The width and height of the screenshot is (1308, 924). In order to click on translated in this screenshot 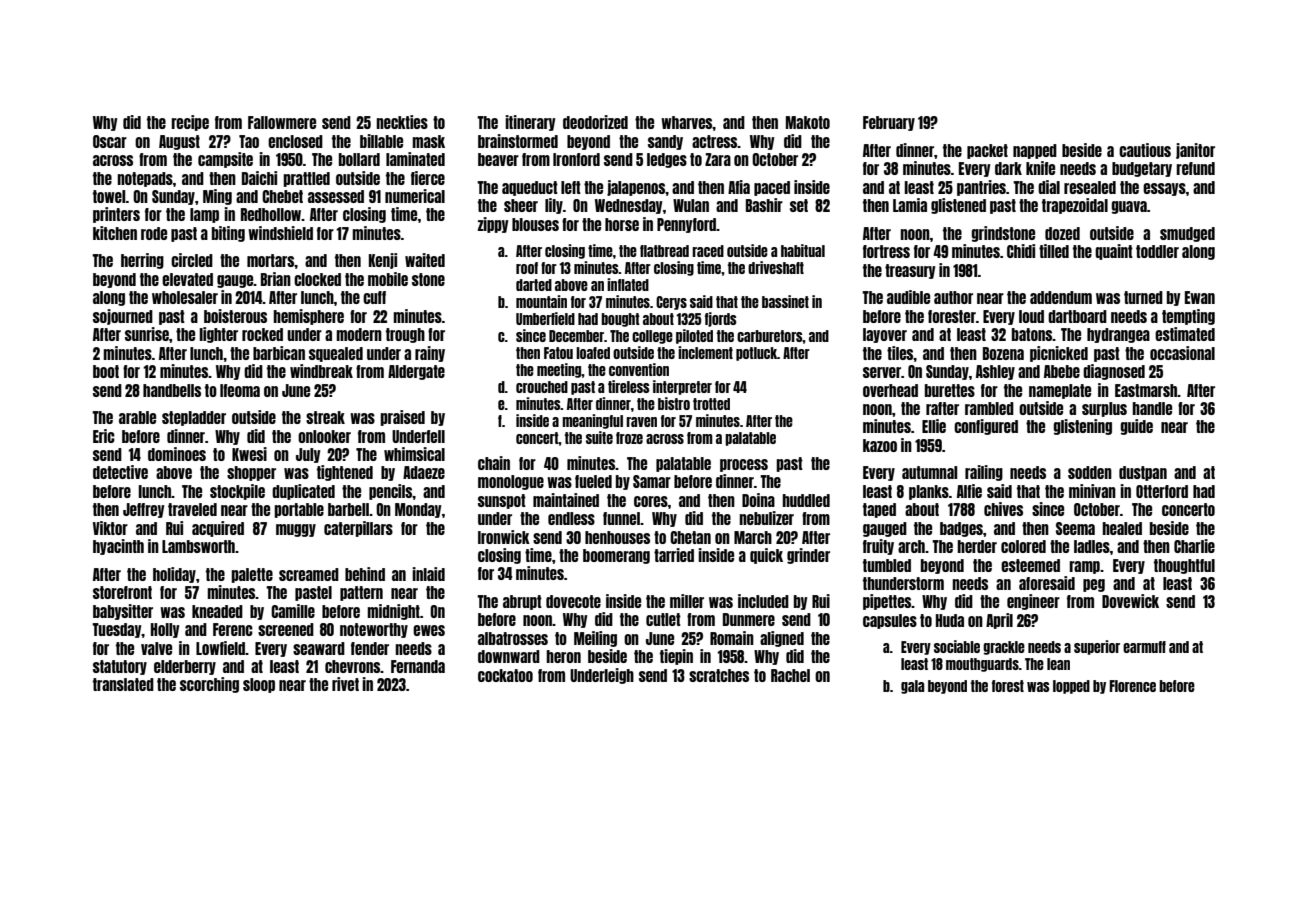, I will do `click(123, 684)`.
